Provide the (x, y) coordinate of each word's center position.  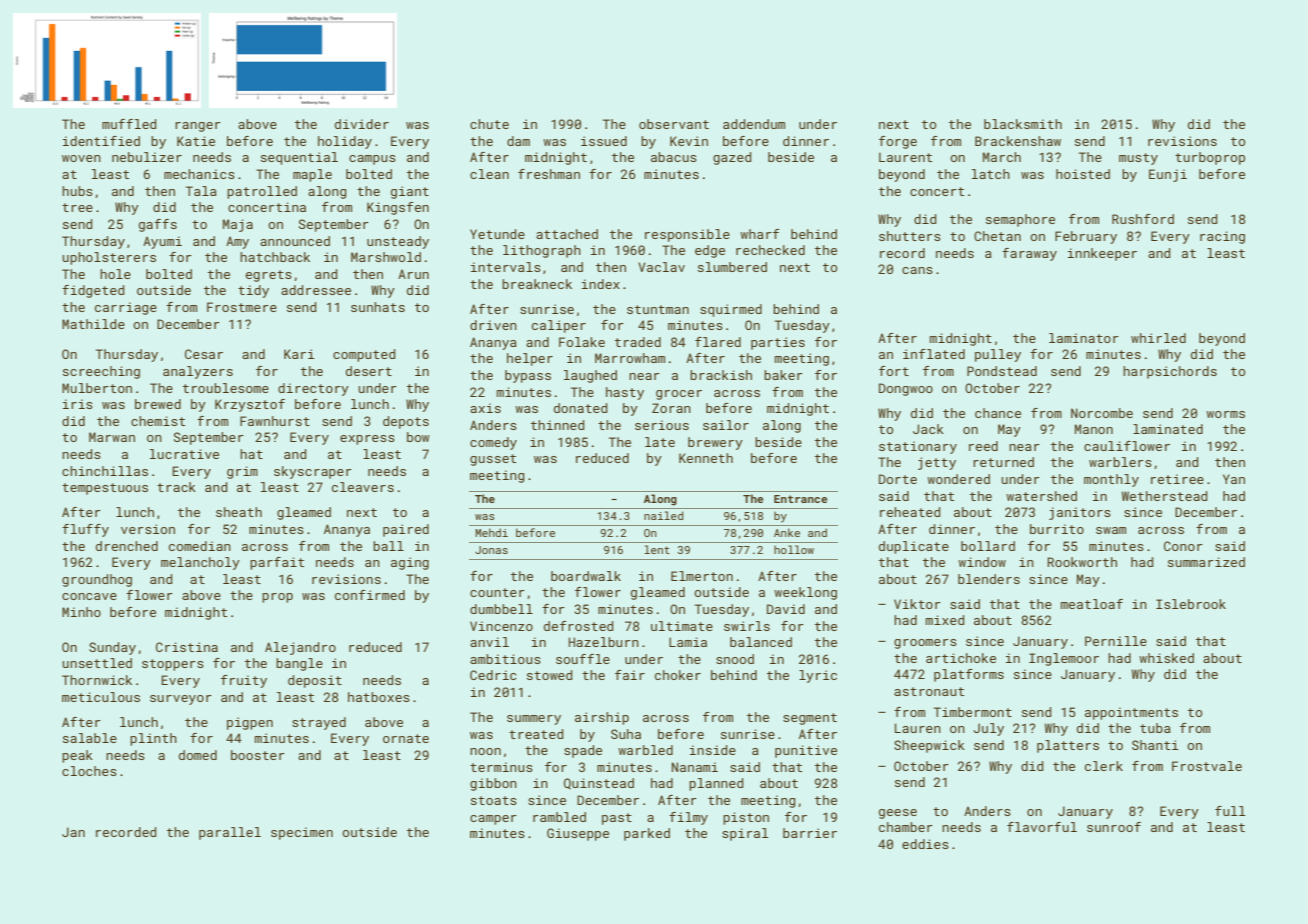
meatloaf (1092, 604)
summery (534, 720)
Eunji (1168, 175)
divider (362, 124)
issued (604, 141)
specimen (302, 833)
